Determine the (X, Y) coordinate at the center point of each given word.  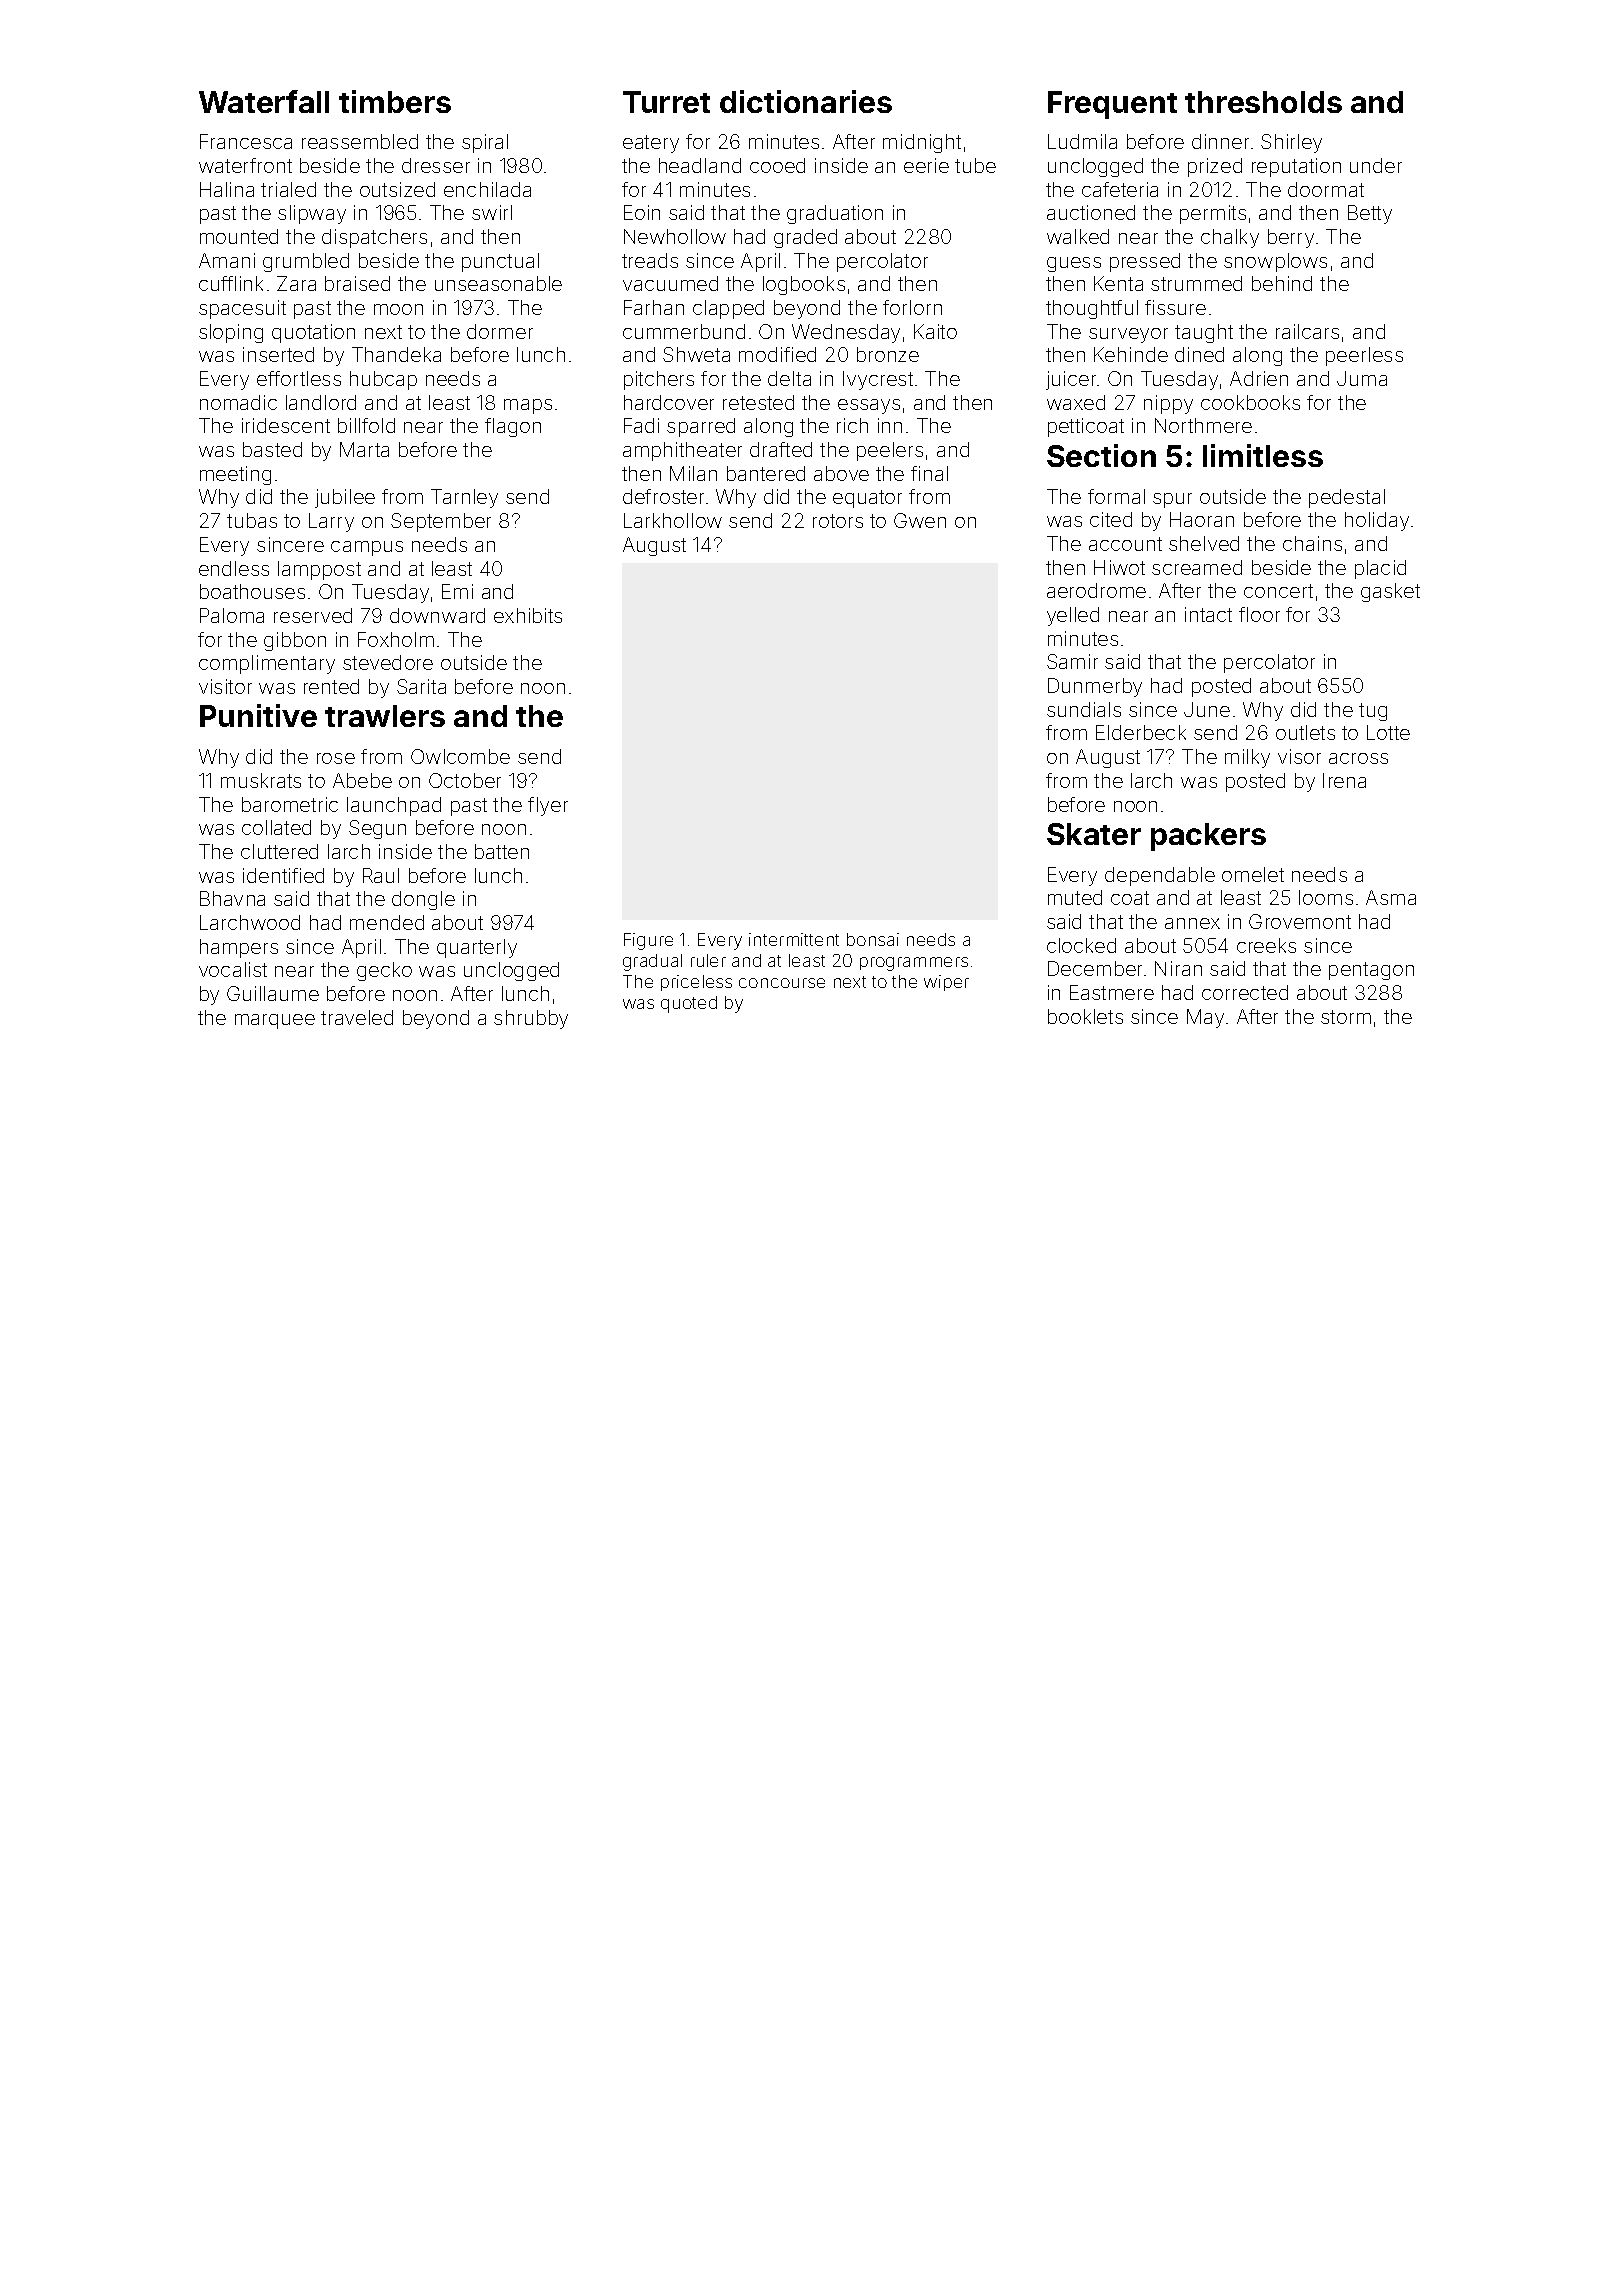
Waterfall (264, 101)
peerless (1364, 356)
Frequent (1112, 105)
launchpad (394, 806)
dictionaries (806, 101)
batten (502, 851)
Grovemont (1300, 921)
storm (1346, 1017)
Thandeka (396, 354)
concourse (782, 983)
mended (387, 922)
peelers (890, 451)
